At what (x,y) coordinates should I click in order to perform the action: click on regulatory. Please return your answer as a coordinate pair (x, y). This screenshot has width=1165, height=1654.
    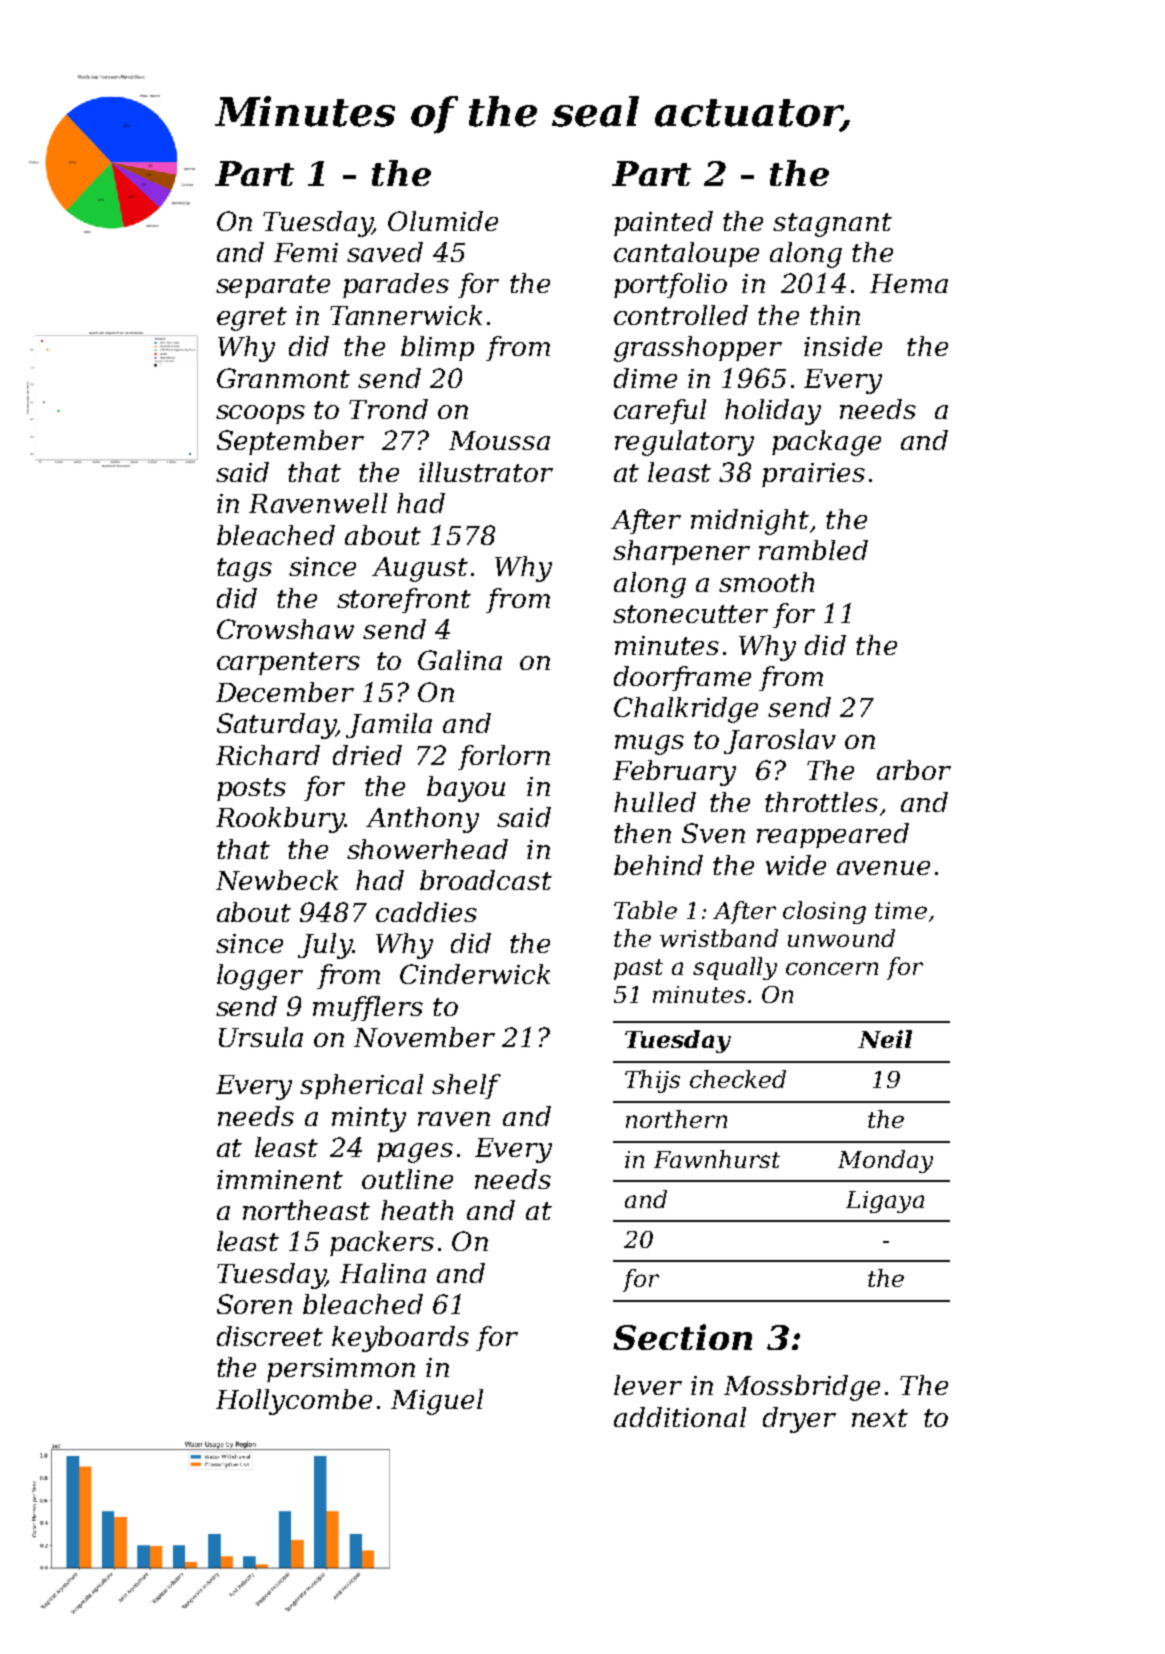
    Looking at the image, I should click on (684, 443).
